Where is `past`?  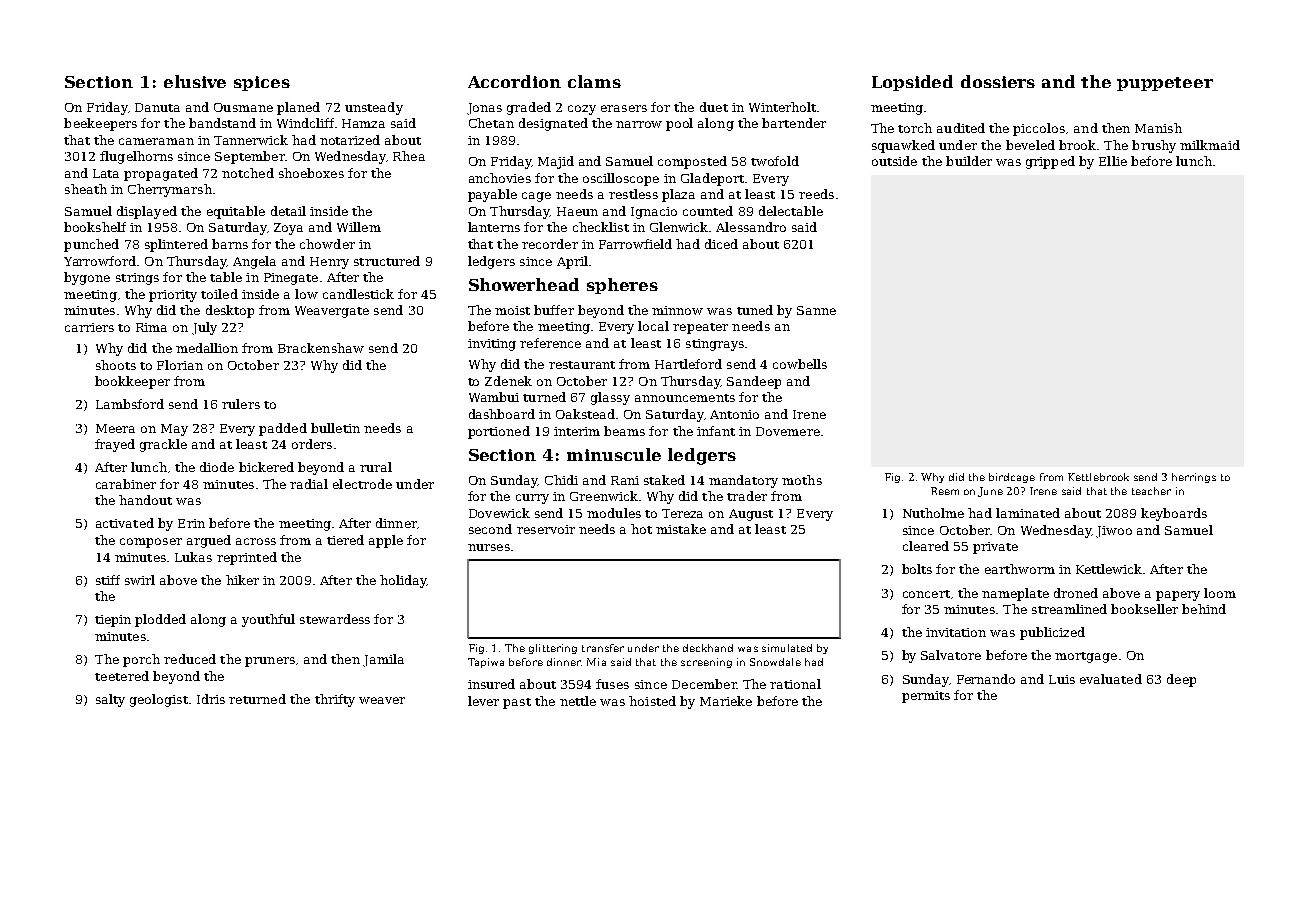
past is located at coordinates (517, 703).
